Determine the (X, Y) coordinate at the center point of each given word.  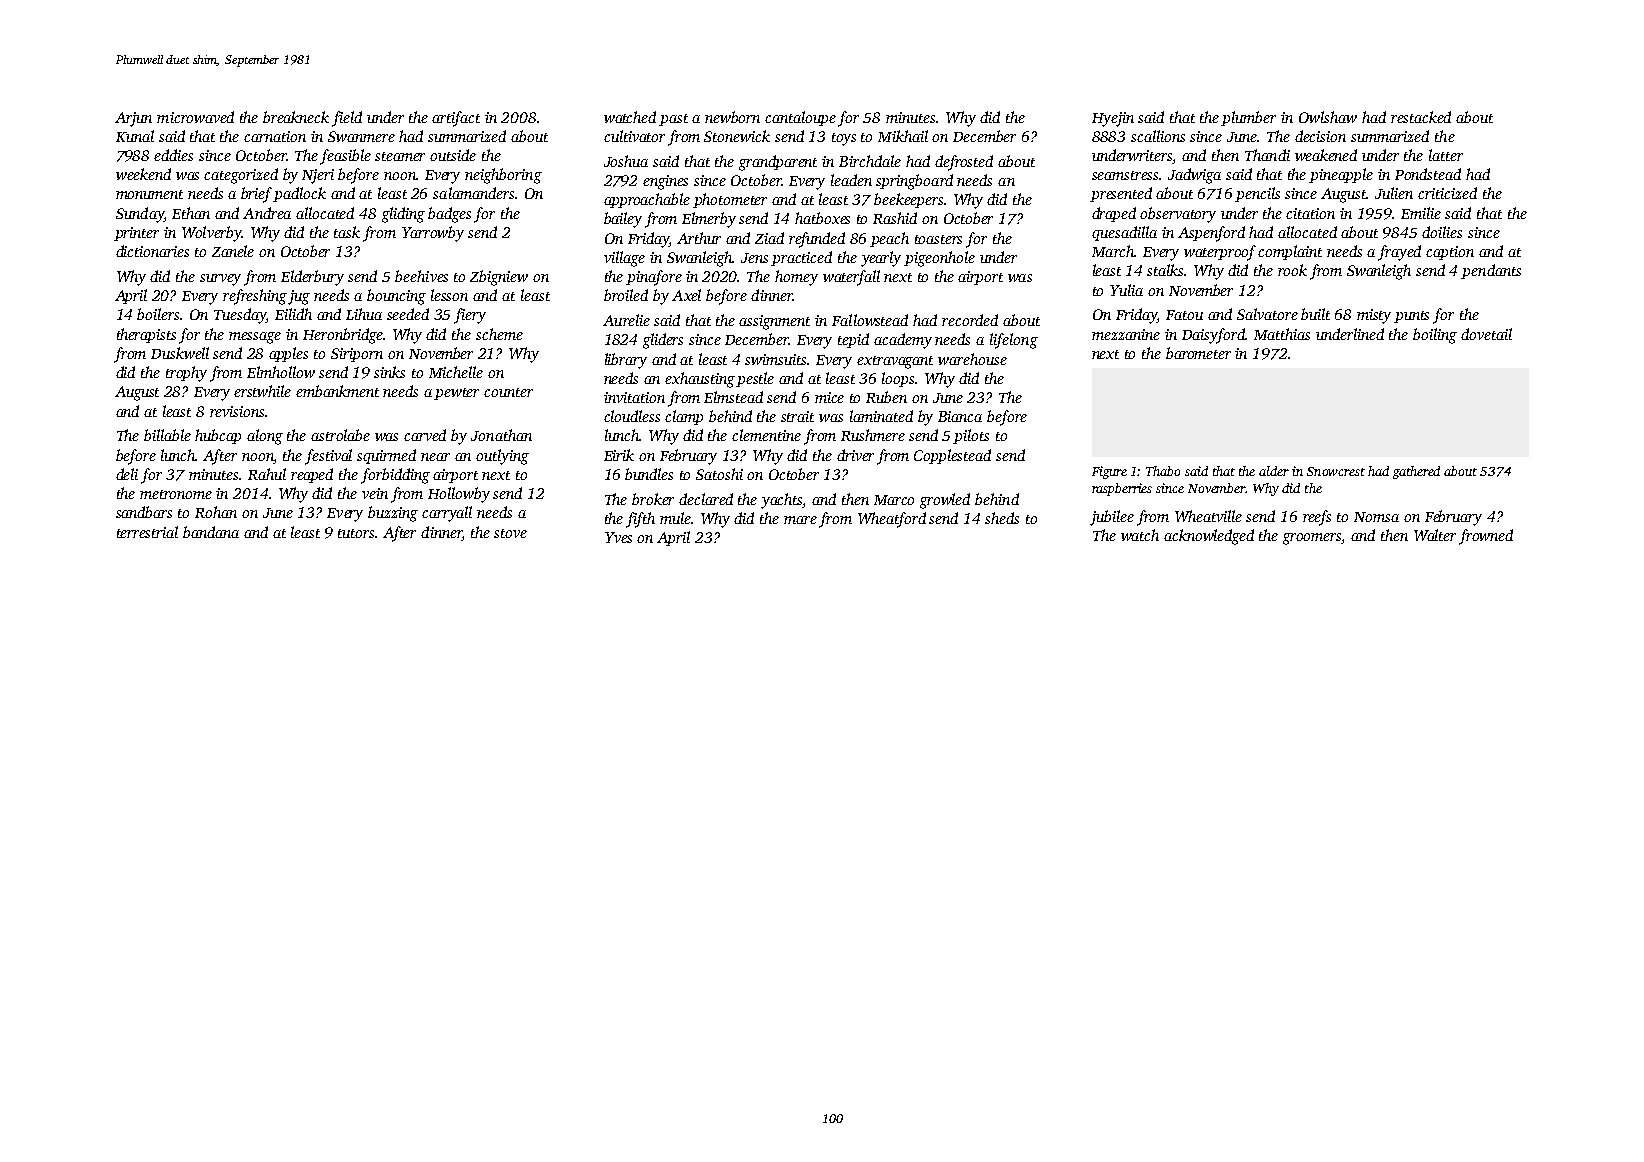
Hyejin (1113, 119)
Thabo (1163, 471)
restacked (1421, 117)
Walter (1435, 535)
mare (800, 520)
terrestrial (147, 532)
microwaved (195, 117)
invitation (634, 397)
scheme (499, 334)
